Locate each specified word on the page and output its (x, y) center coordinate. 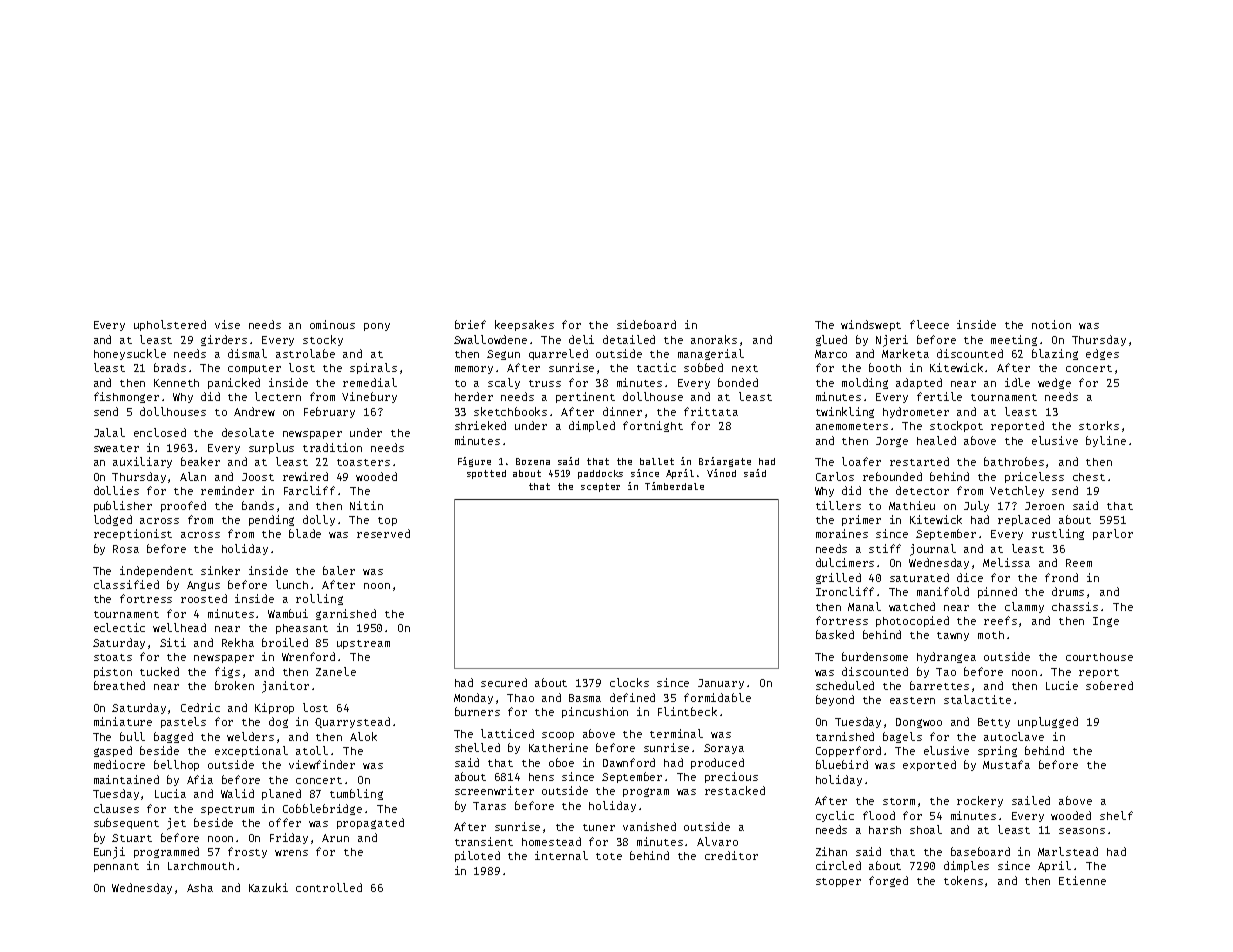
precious (731, 777)
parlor (1113, 534)
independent (156, 571)
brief (470, 324)
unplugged (1048, 722)
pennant (116, 867)
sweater (116, 448)
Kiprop (274, 708)
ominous (332, 324)
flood (879, 815)
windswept (871, 325)
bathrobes (1014, 461)
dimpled (592, 426)
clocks (629, 682)
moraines (842, 533)
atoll (312, 750)
